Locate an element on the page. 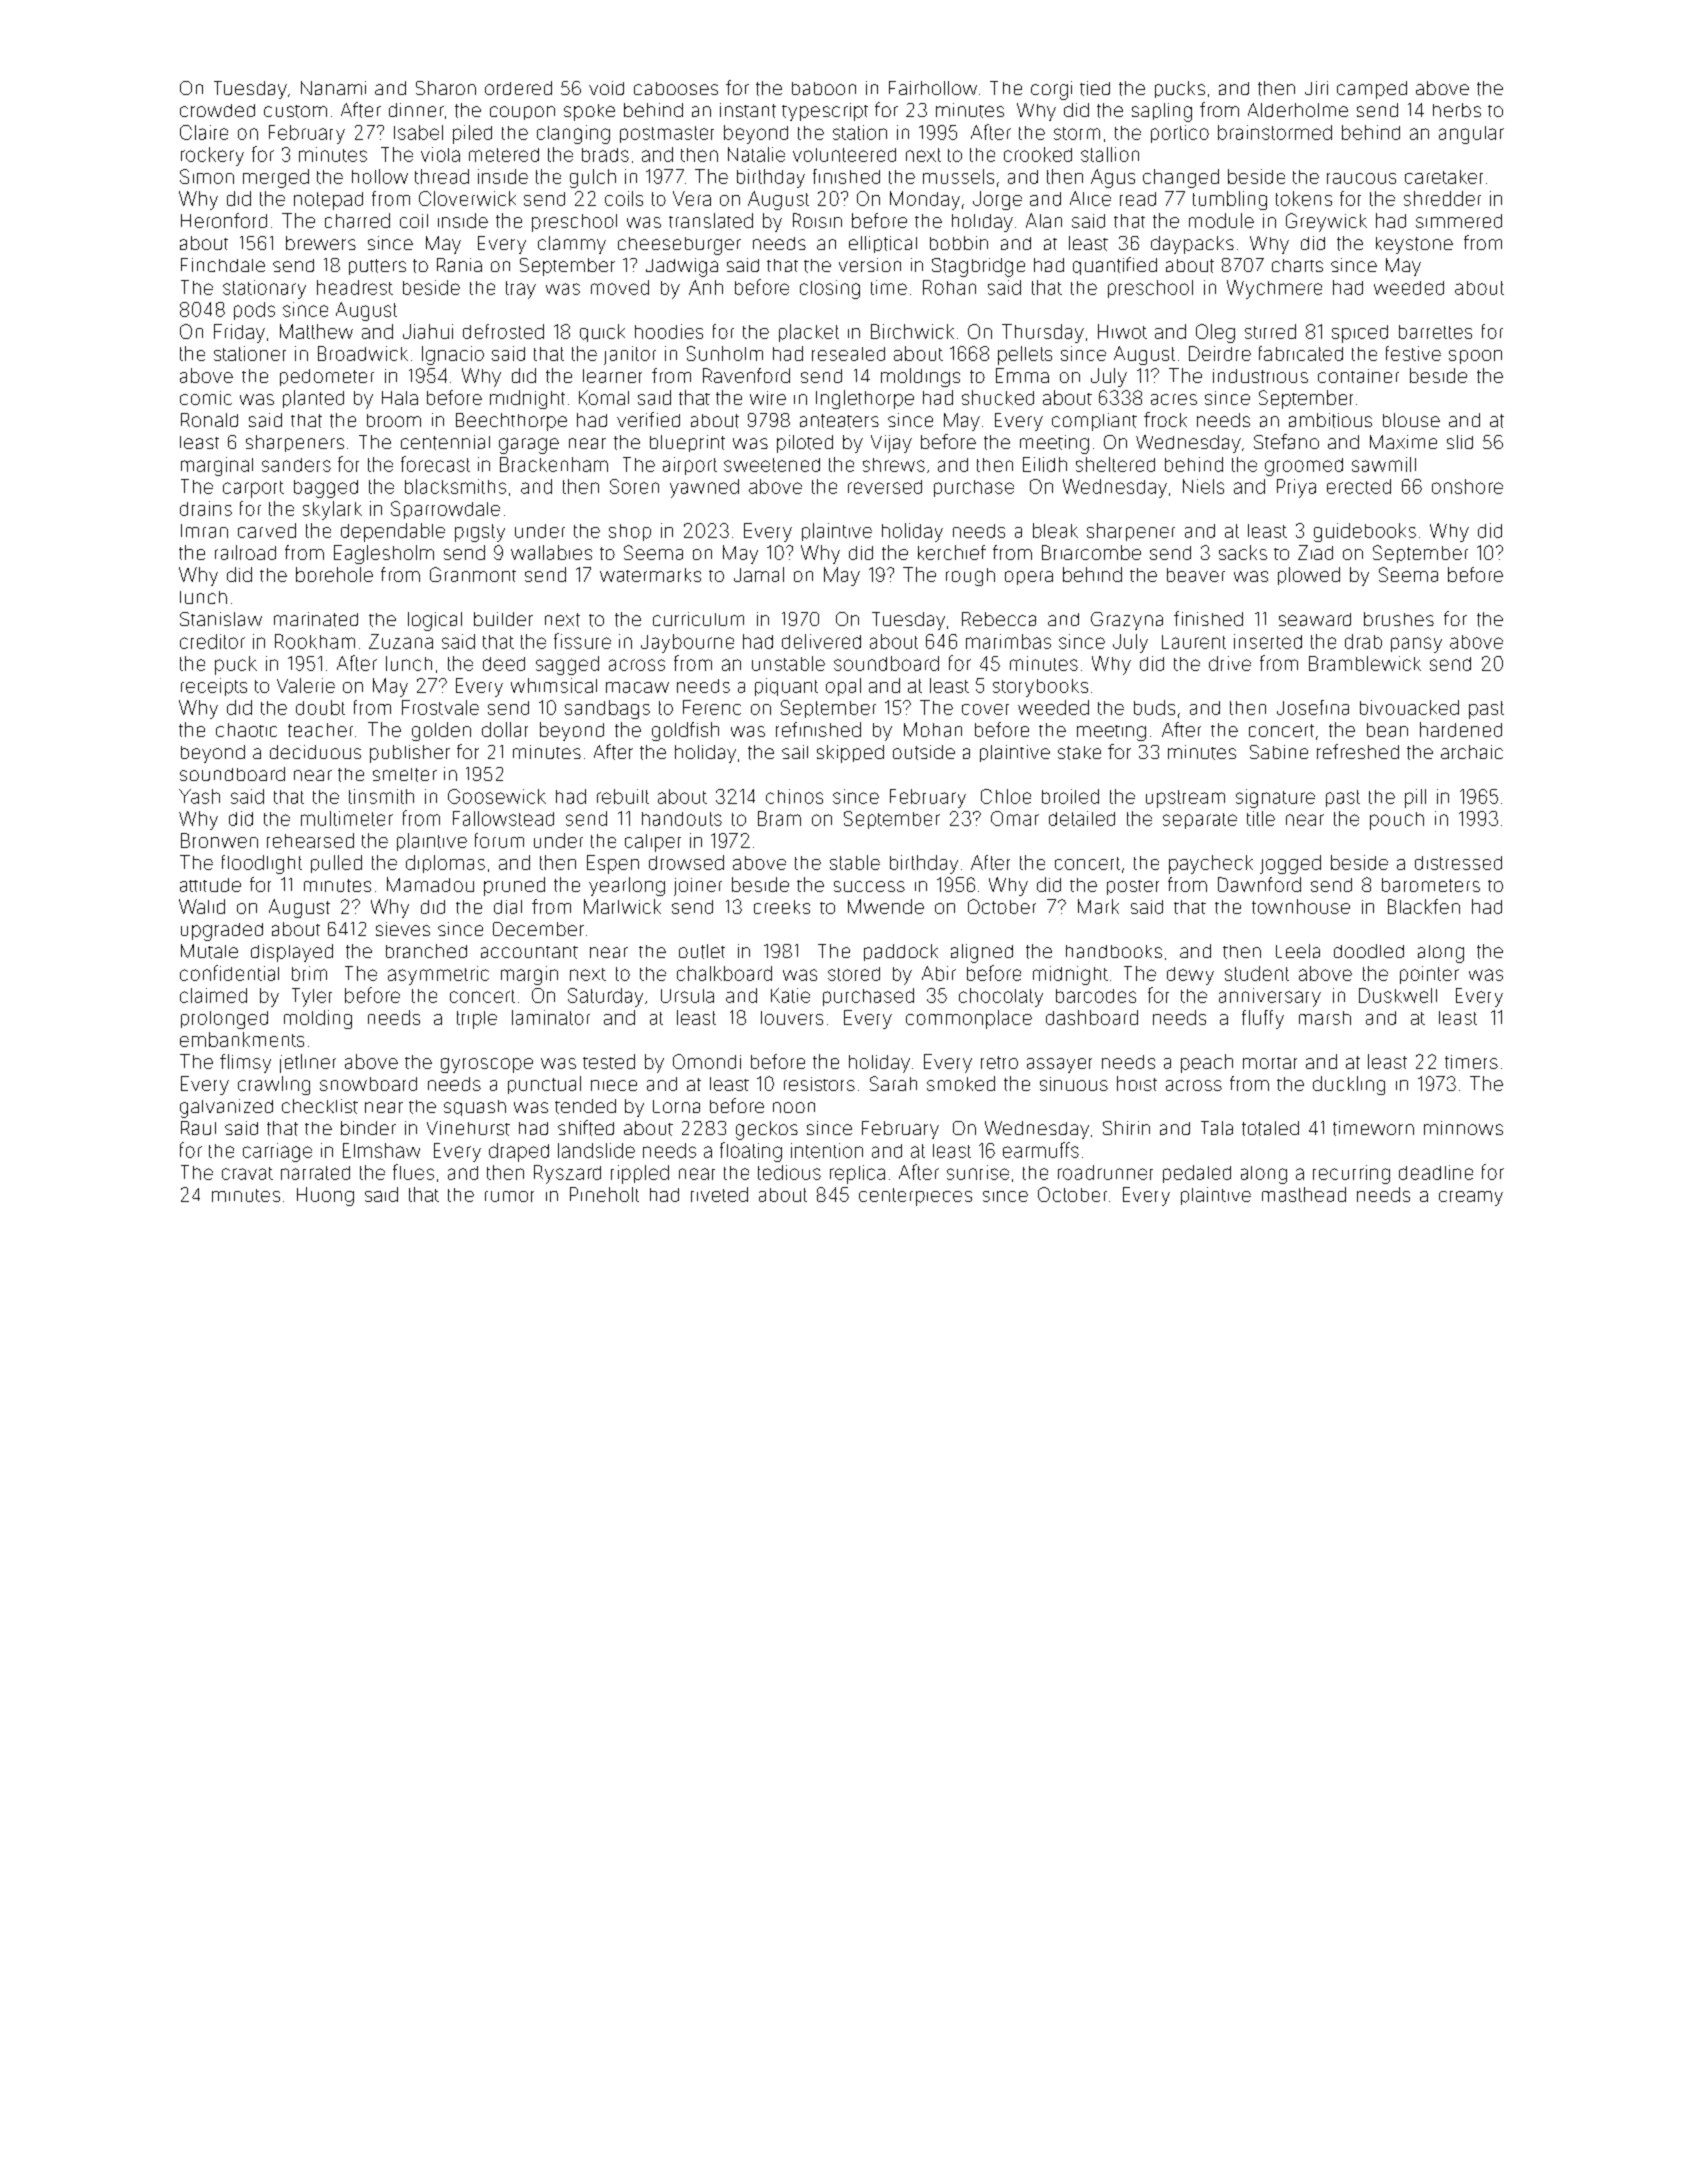  Elmshaw is located at coordinates (381, 1150).
